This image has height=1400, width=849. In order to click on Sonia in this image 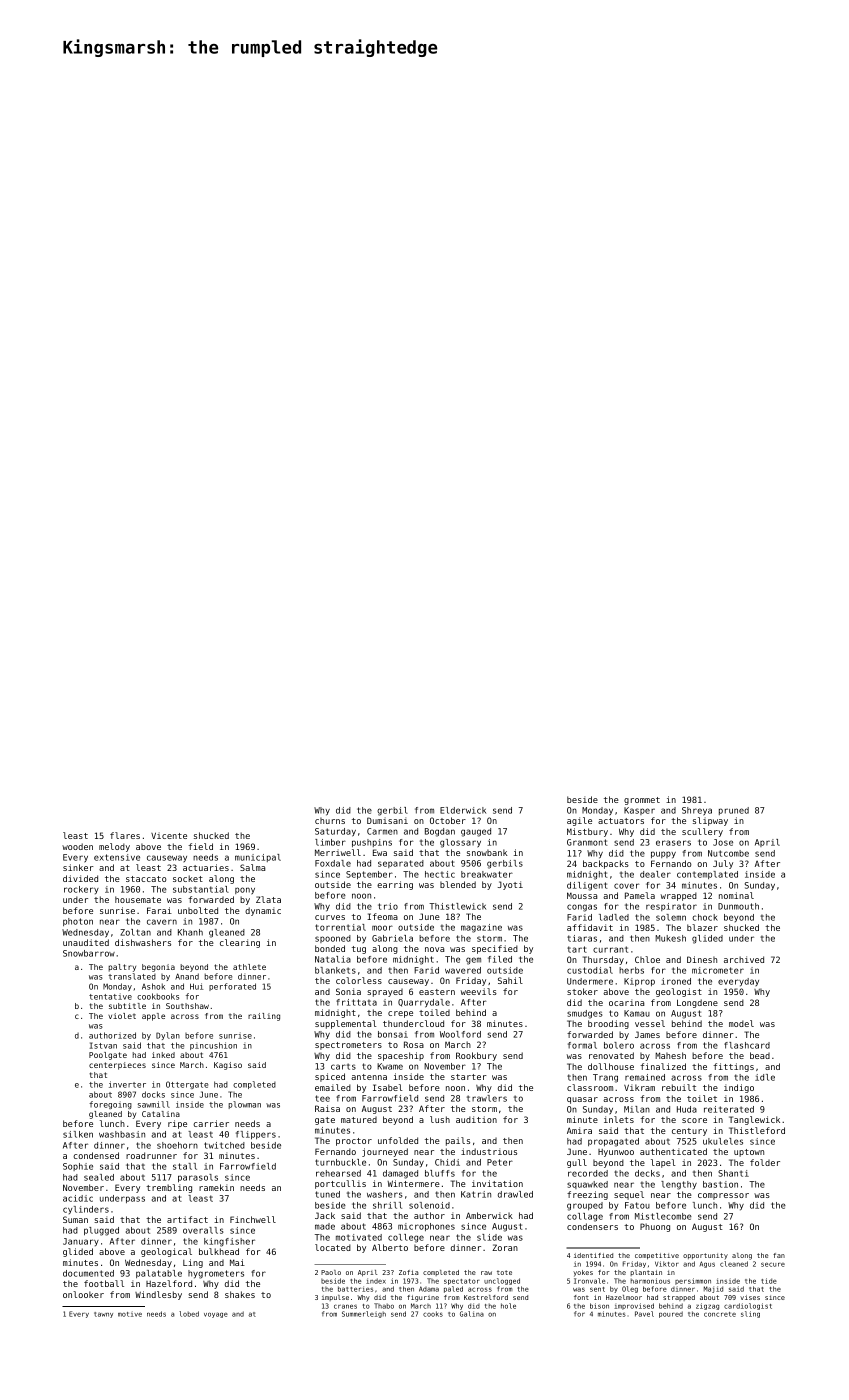, I will do `click(348, 991)`.
